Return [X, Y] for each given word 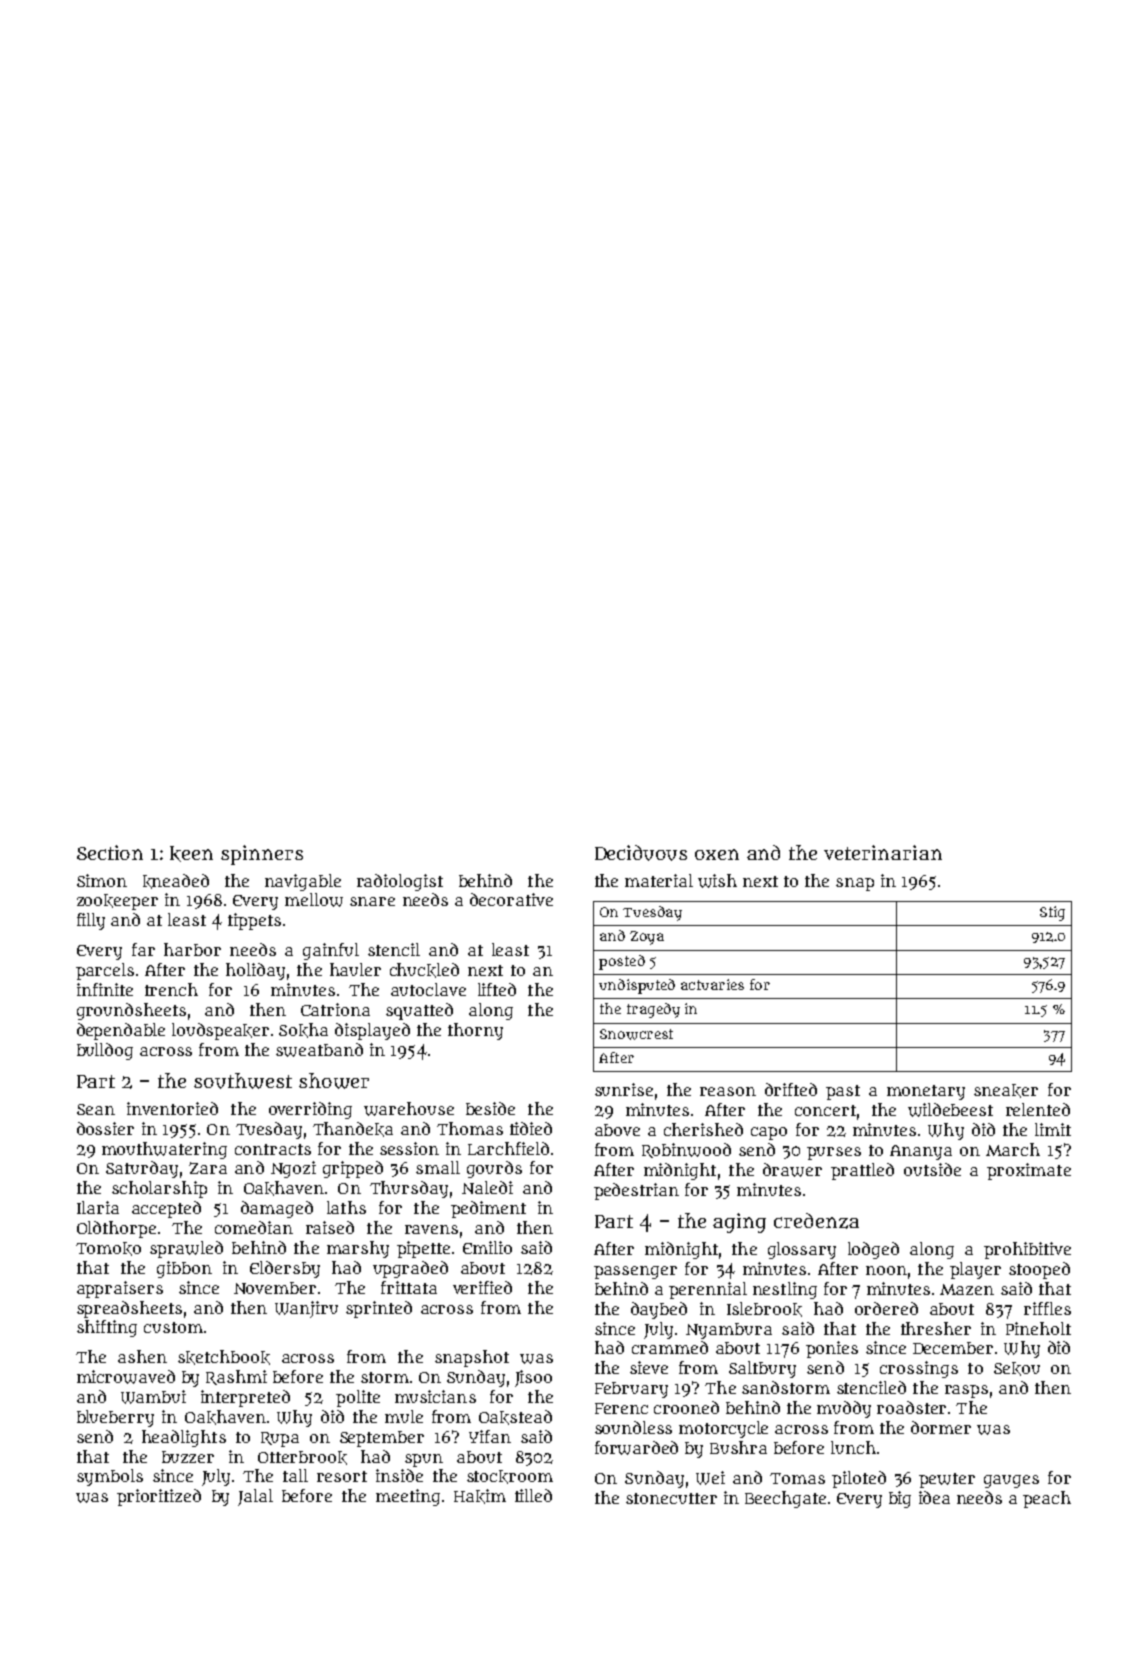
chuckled [424, 970]
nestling [785, 1290]
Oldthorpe [116, 1229]
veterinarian [883, 852]
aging [739, 1223]
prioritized [159, 1497]
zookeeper [117, 902]
